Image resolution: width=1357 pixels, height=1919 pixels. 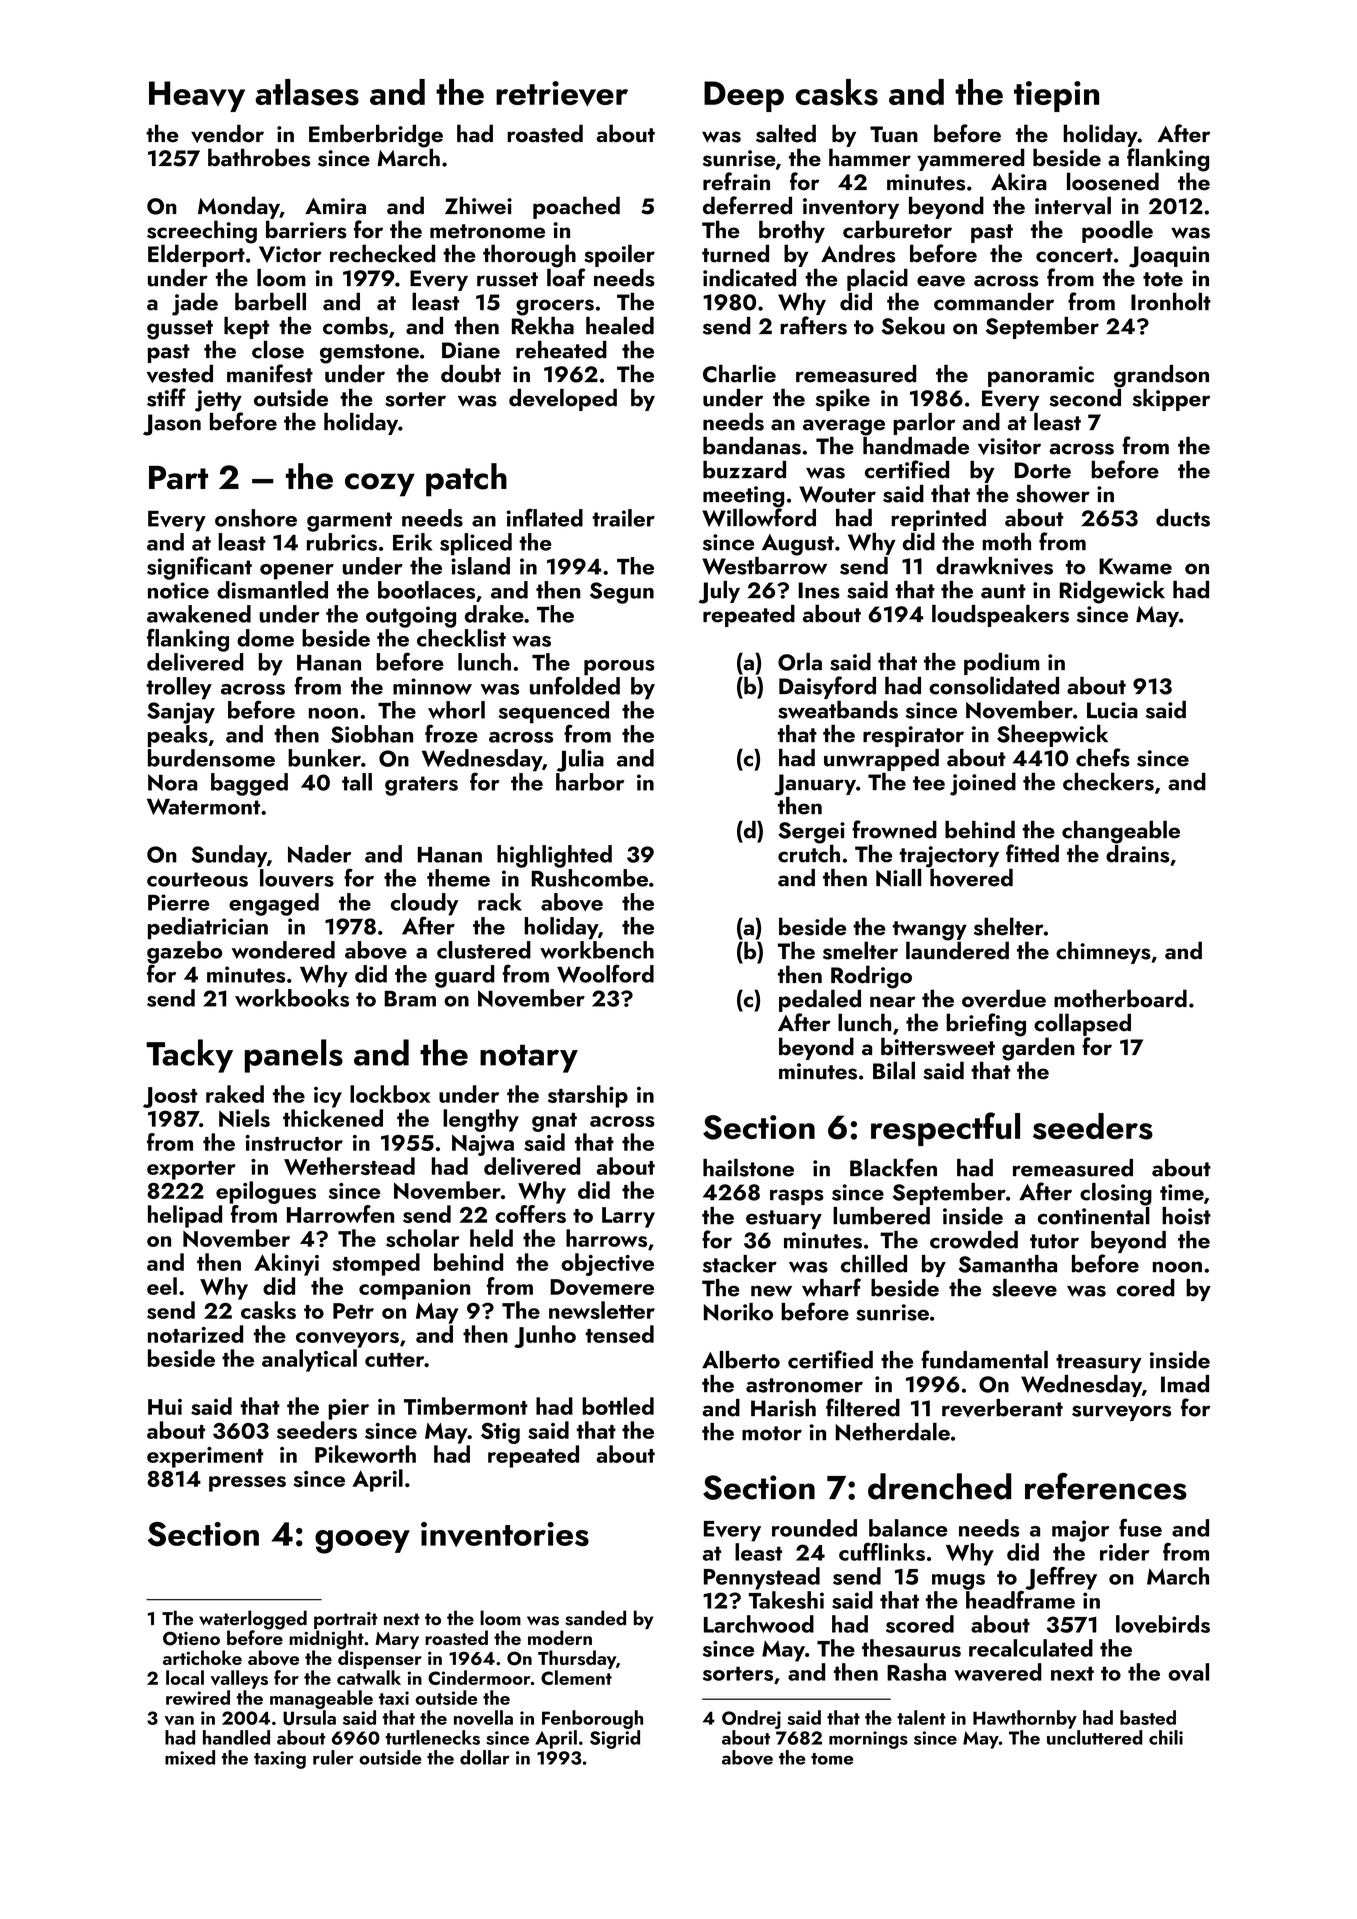 What do you see at coordinates (466, 1406) in the image?
I see `Timbermont` at bounding box center [466, 1406].
